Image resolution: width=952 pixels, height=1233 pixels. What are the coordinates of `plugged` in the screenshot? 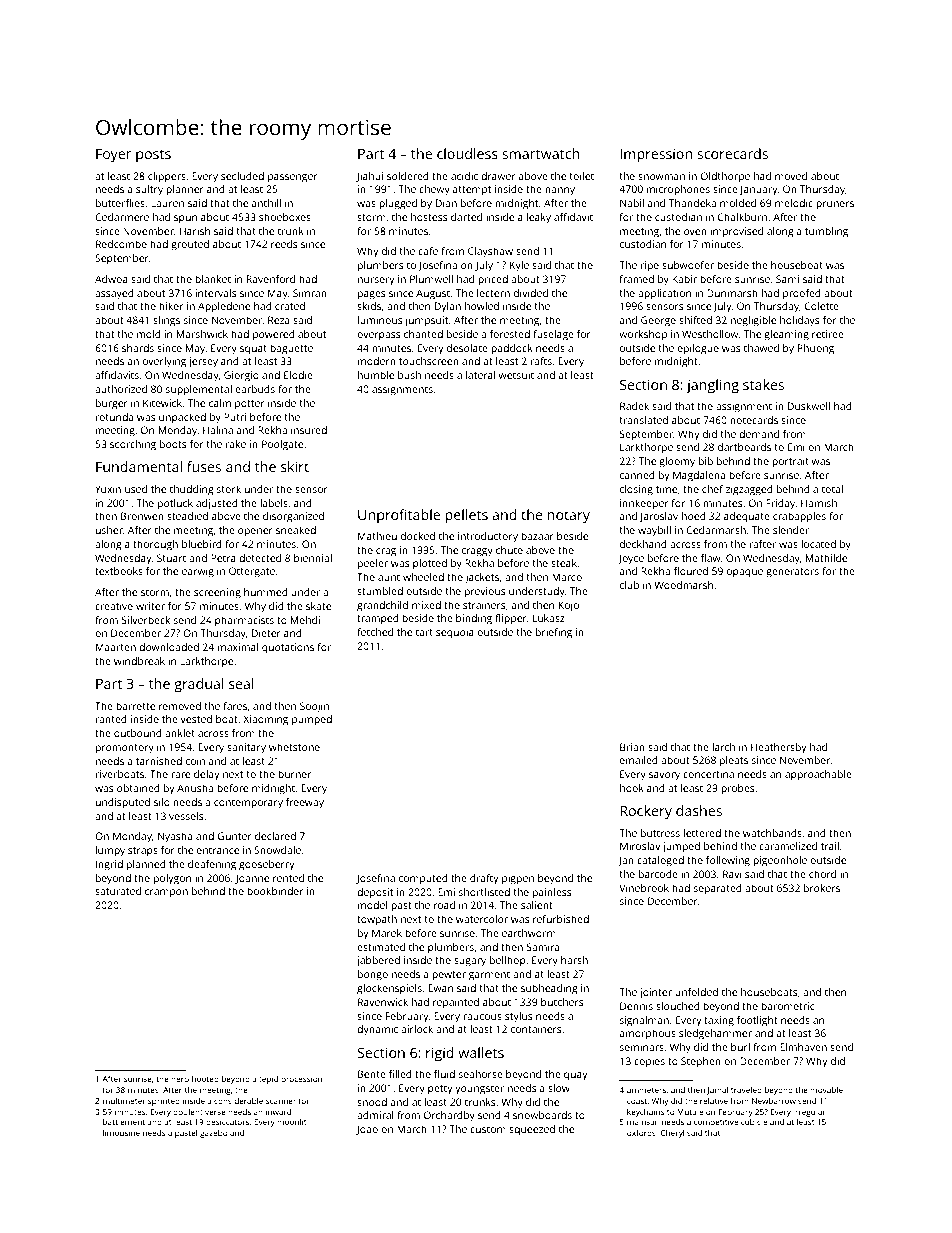 It's located at (398, 204).
